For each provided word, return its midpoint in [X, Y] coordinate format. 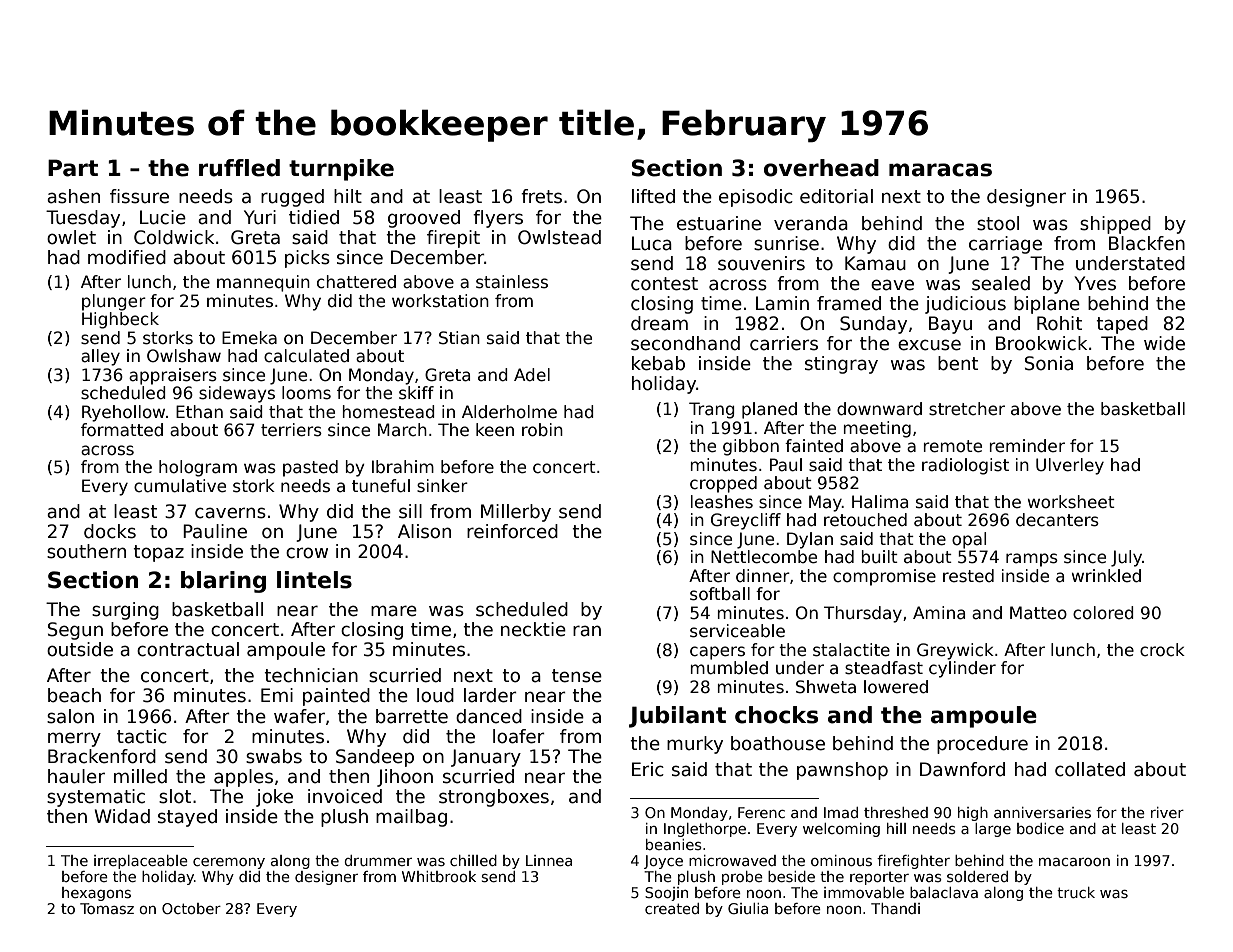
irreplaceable [141, 862]
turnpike [341, 170]
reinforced [512, 531]
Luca [652, 243]
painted [336, 697]
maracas [940, 170]
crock [1162, 650]
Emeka [249, 338]
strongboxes [494, 798]
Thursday [863, 614]
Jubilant [677, 717]
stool [998, 223]
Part [73, 168]
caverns [230, 513]
